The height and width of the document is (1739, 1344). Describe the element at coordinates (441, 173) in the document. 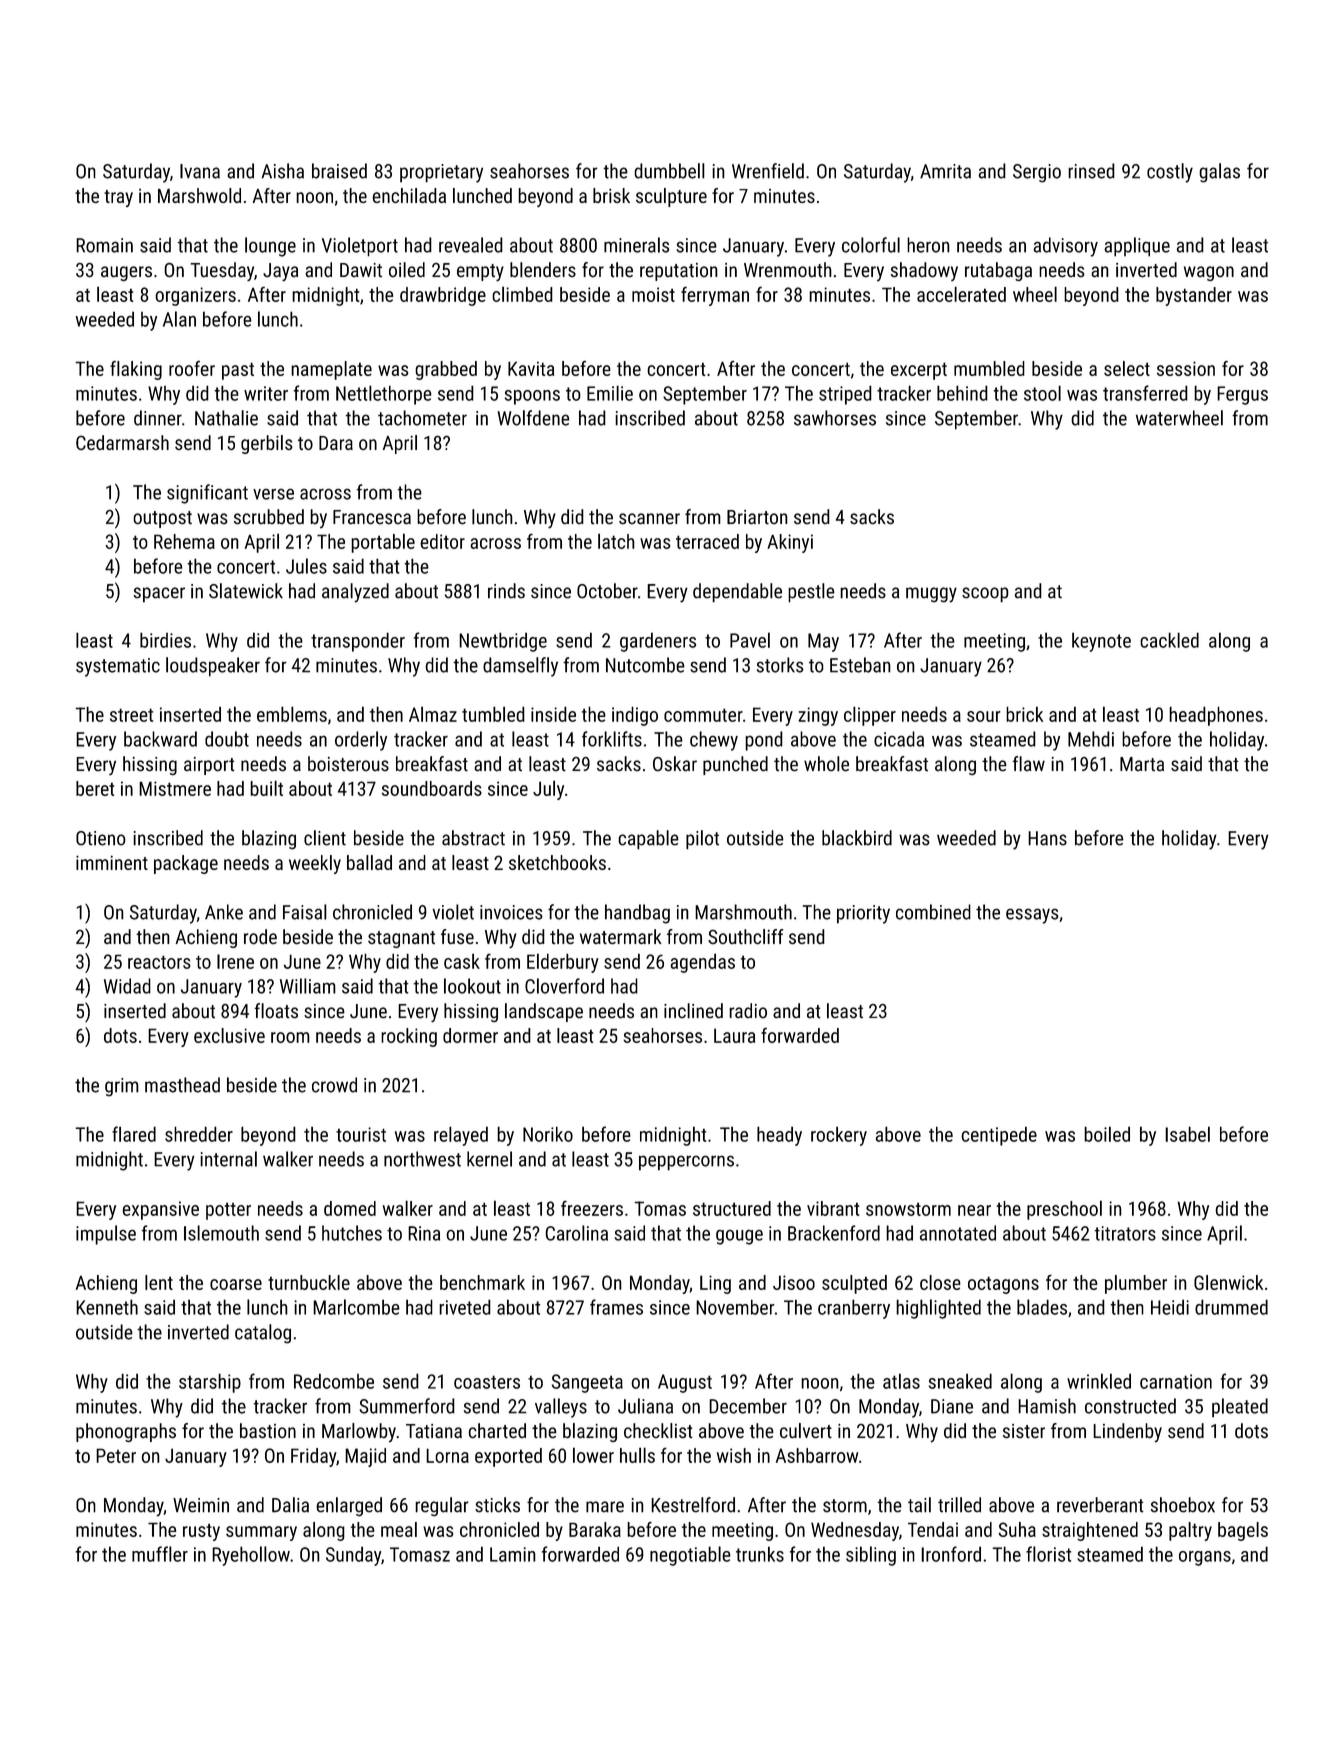

I see `proprietary` at that location.
